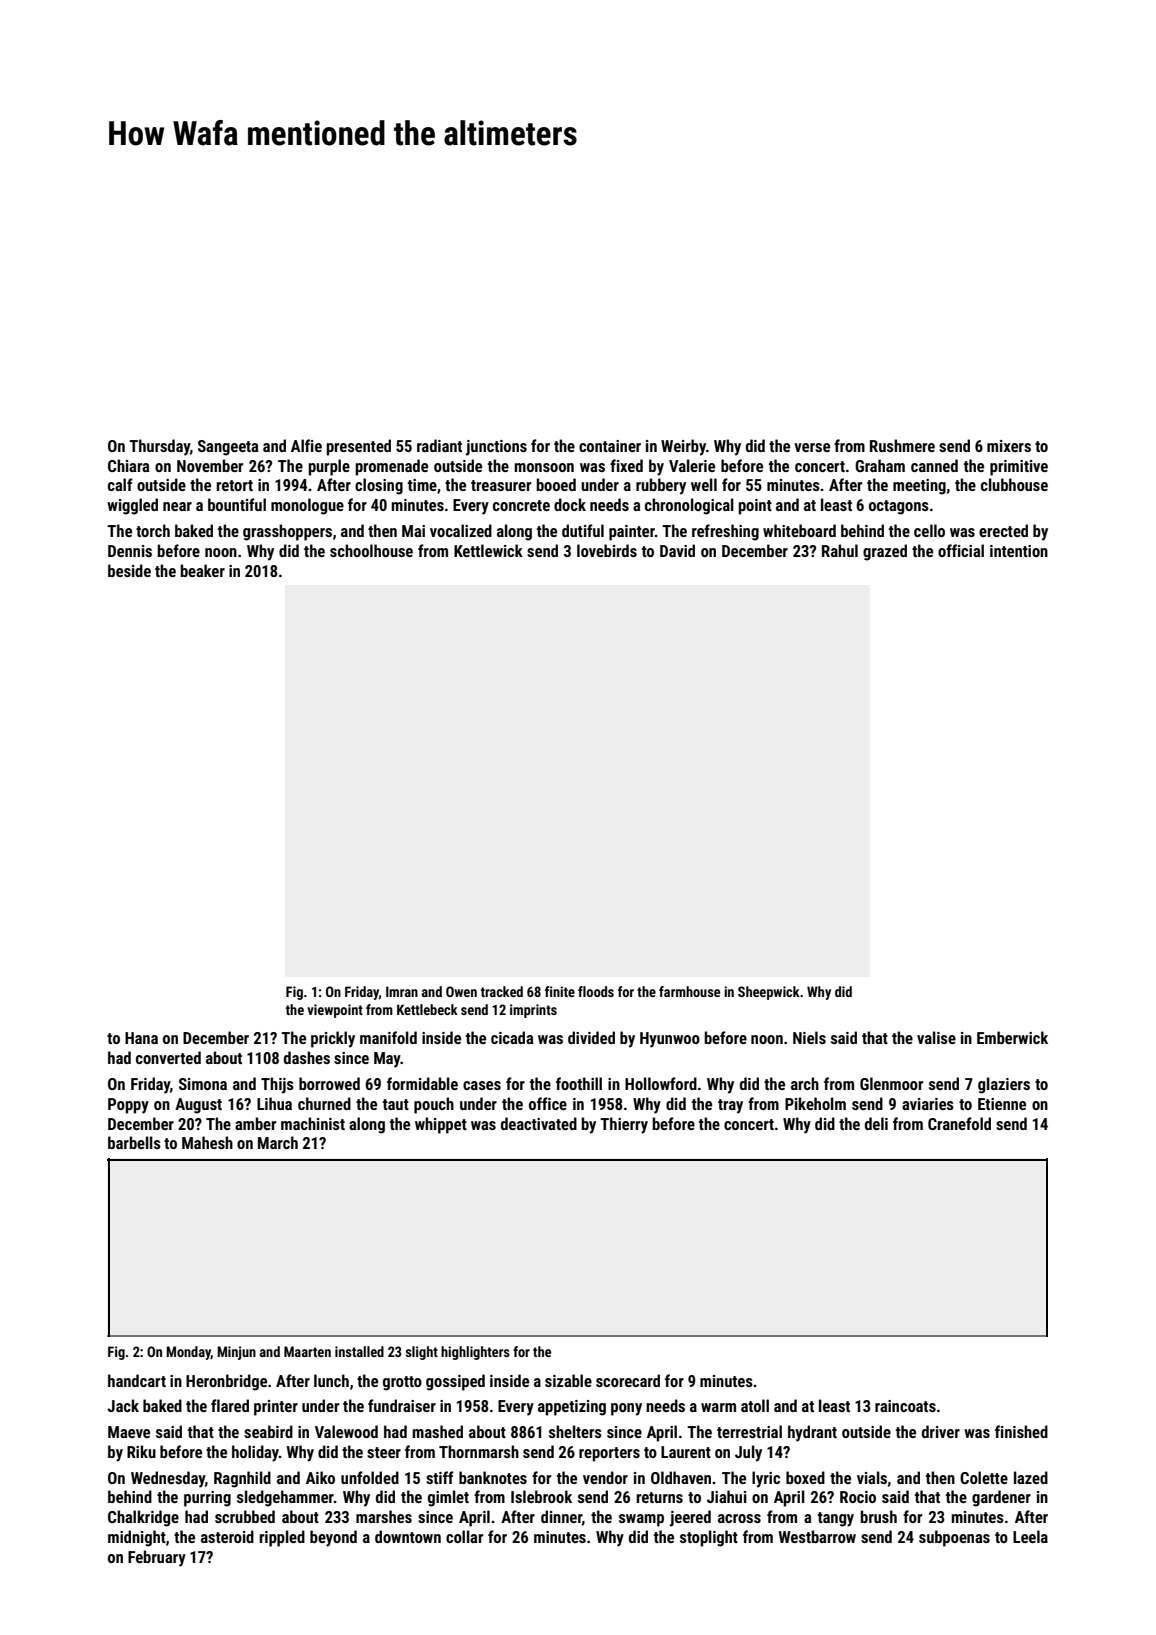 This screenshot has width=1156, height=1635. What do you see at coordinates (159, 447) in the screenshot?
I see `Thursday` at bounding box center [159, 447].
